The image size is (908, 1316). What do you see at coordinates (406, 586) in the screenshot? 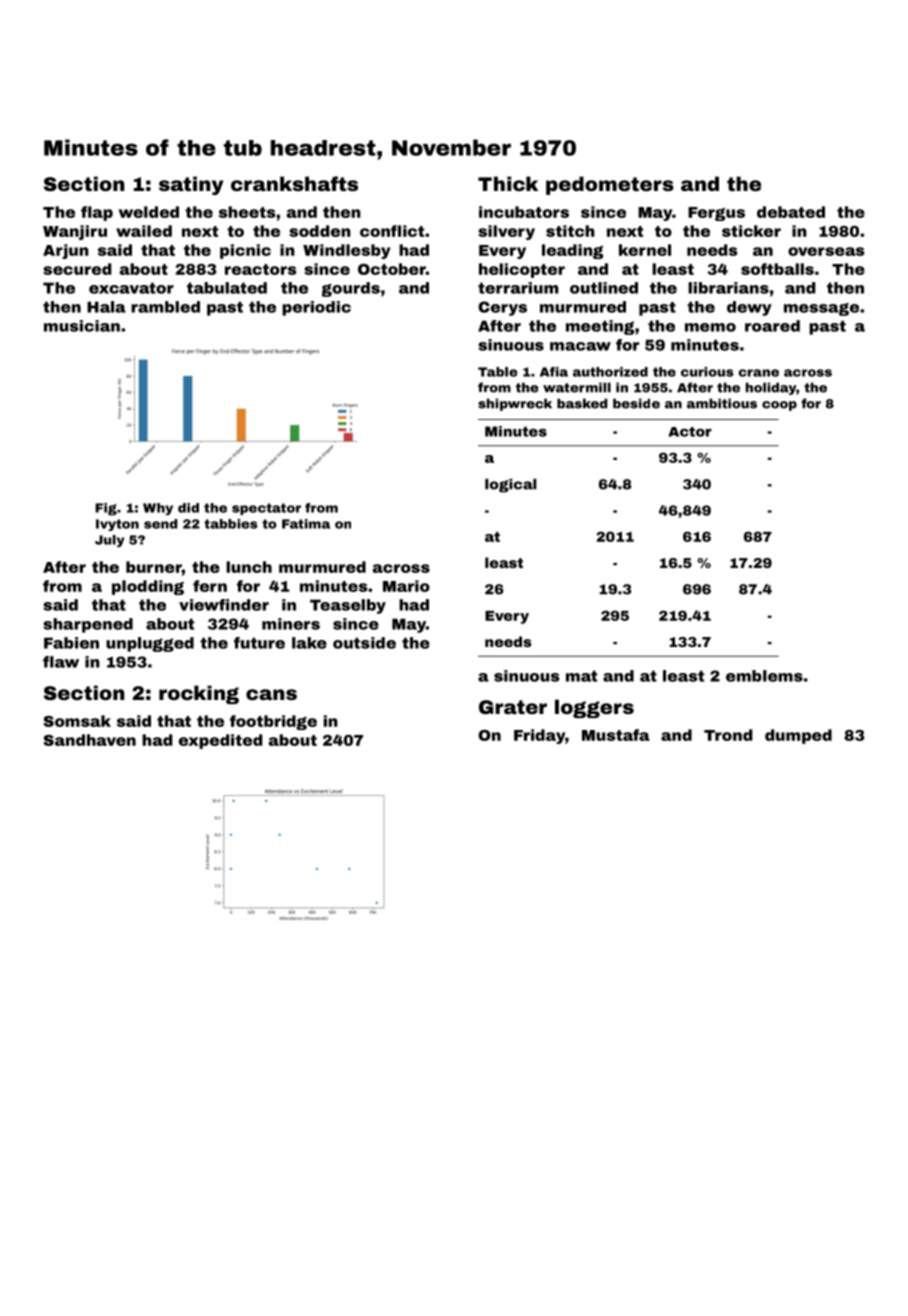
I see `Mario` at bounding box center [406, 586].
